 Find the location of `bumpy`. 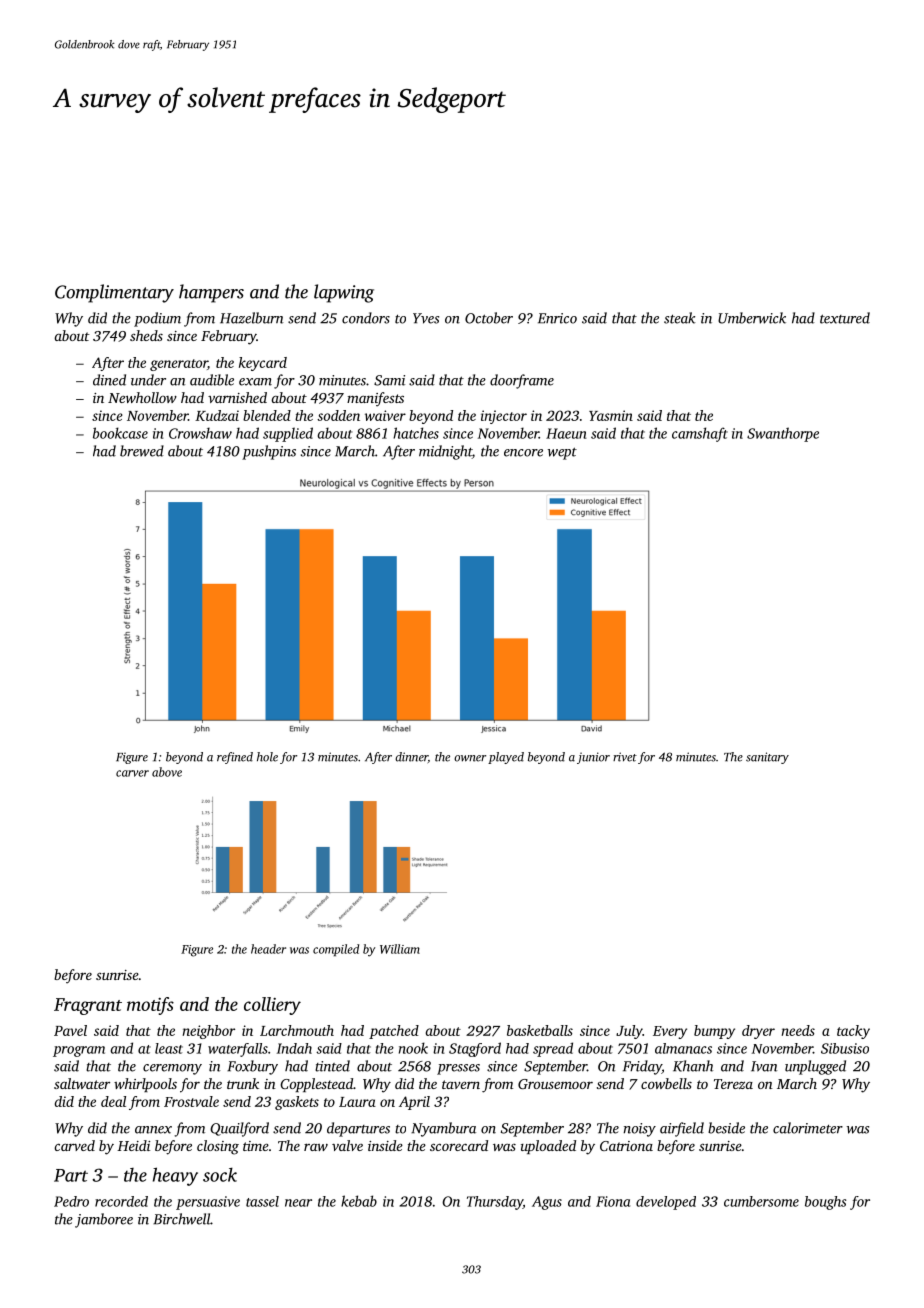

bumpy is located at coordinates (714, 1032).
